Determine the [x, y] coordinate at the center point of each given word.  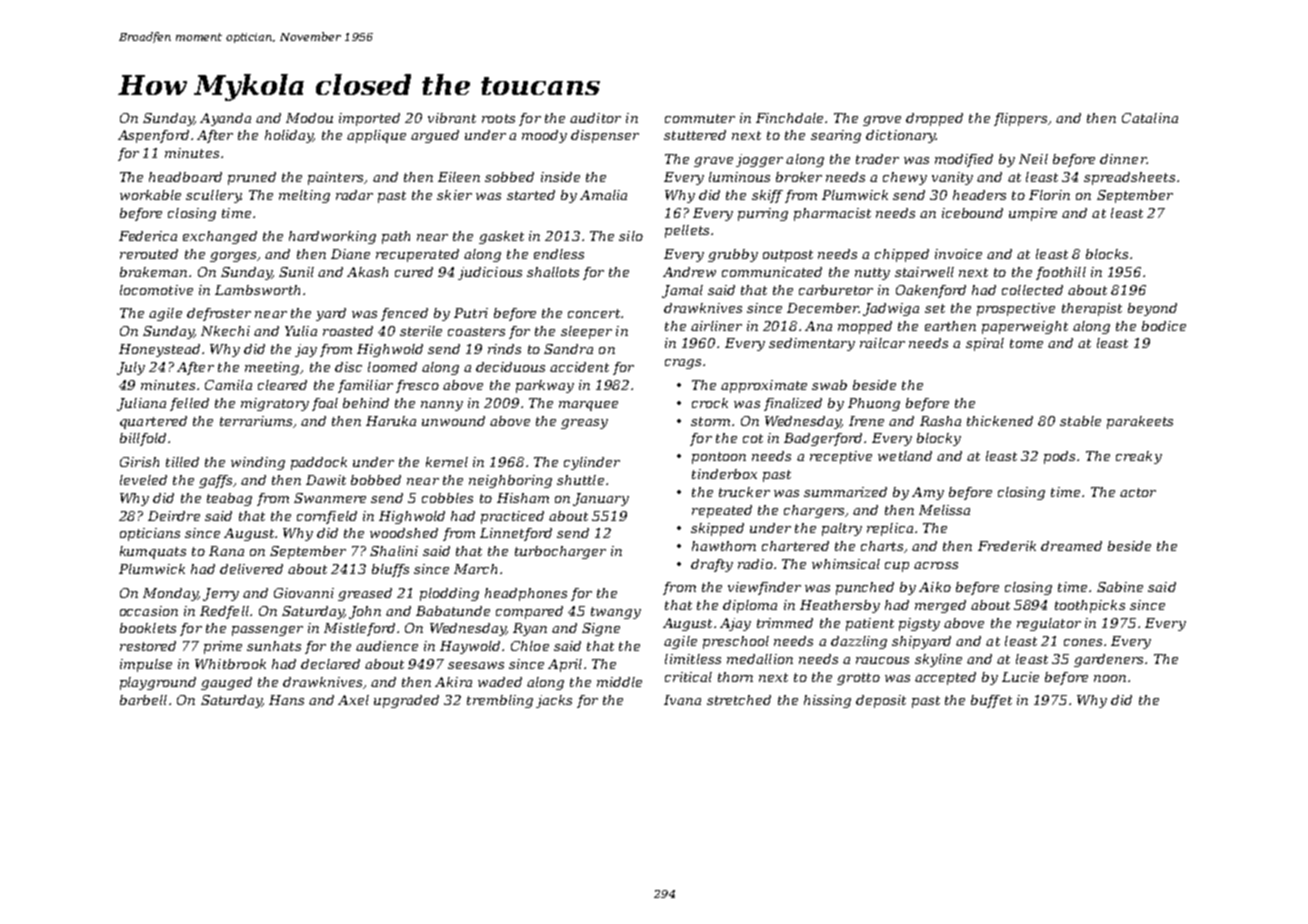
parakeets [1140, 422]
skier [454, 195]
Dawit [326, 480]
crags [683, 364]
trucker [744, 492]
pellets [687, 231]
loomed [392, 367]
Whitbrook [230, 664]
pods [1059, 457]
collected [1032, 290]
